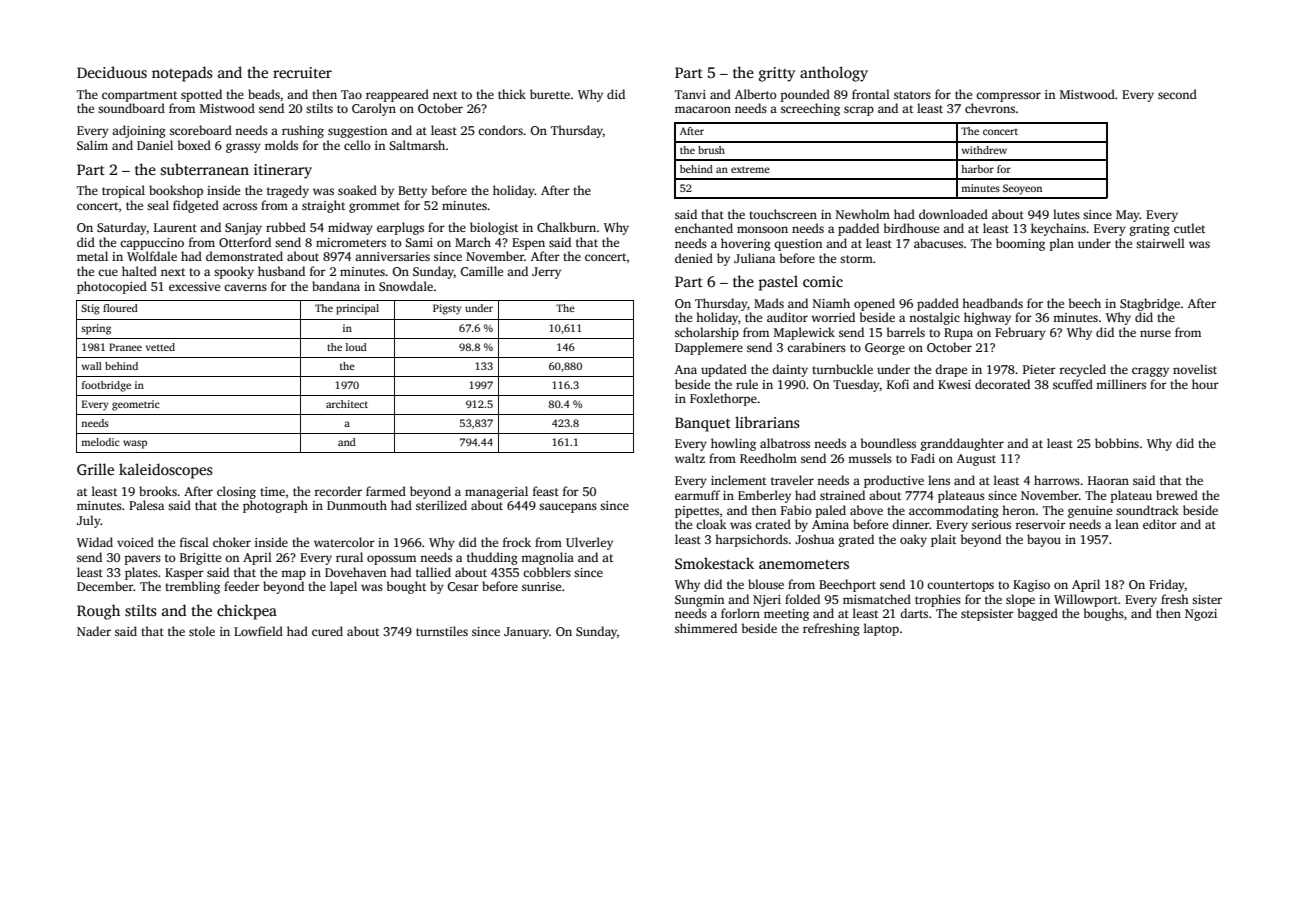 The image size is (1308, 924). Describe the element at coordinates (92, 366) in the image. I see `wall` at that location.
